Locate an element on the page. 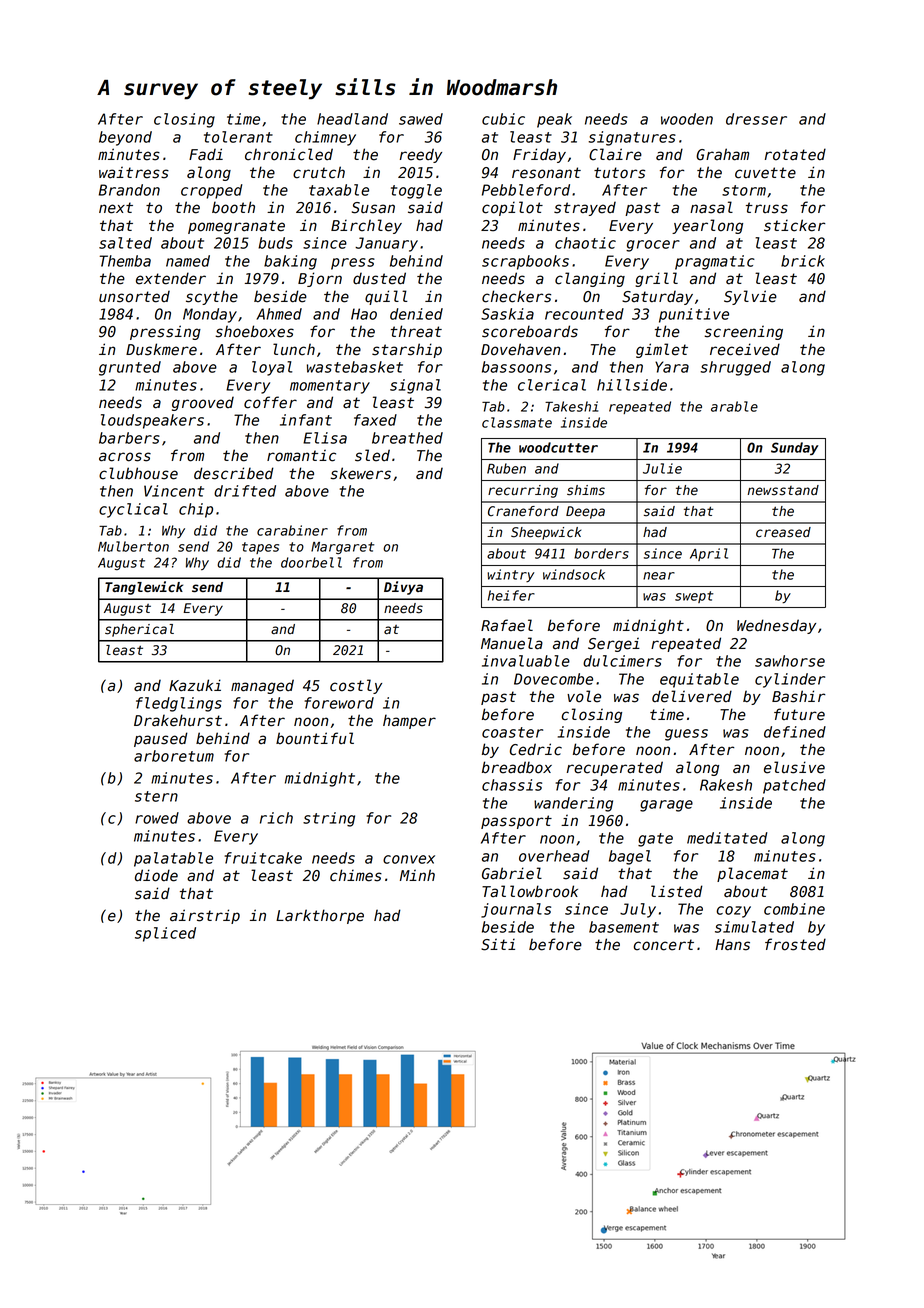  dresser is located at coordinates (756, 119).
